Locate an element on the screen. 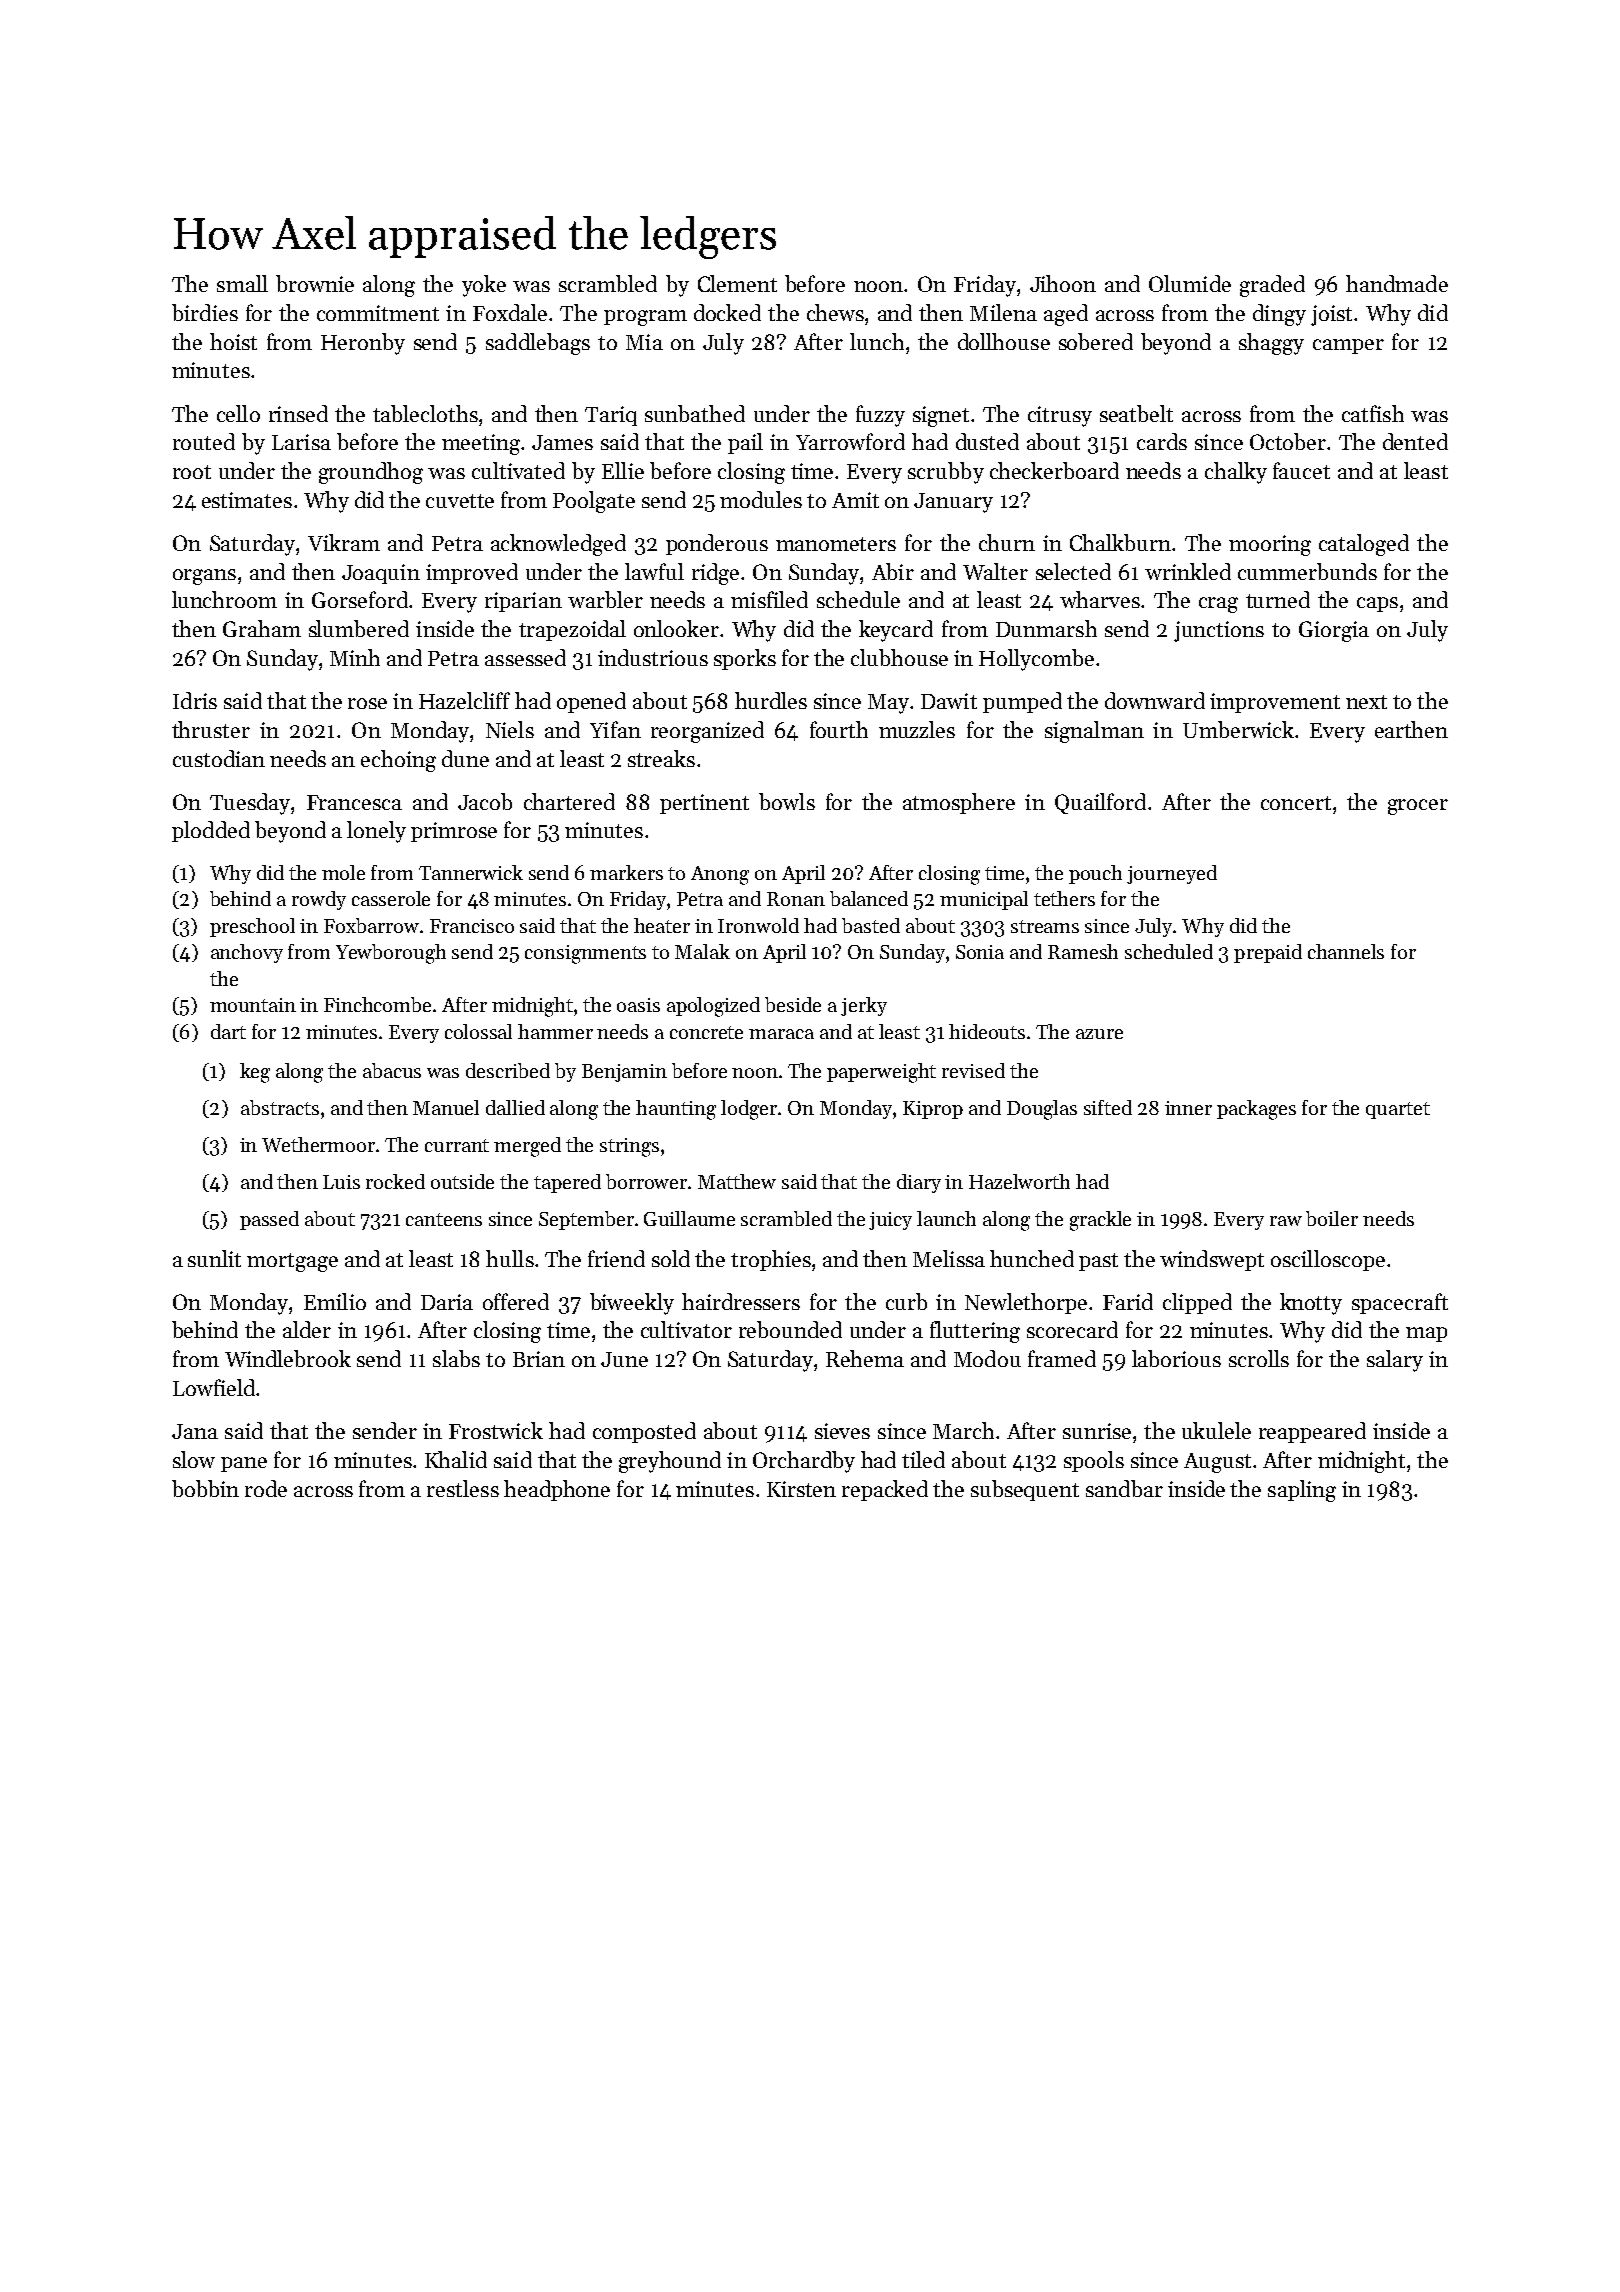 This screenshot has height=2292, width=1620. Clement is located at coordinates (737, 283).
